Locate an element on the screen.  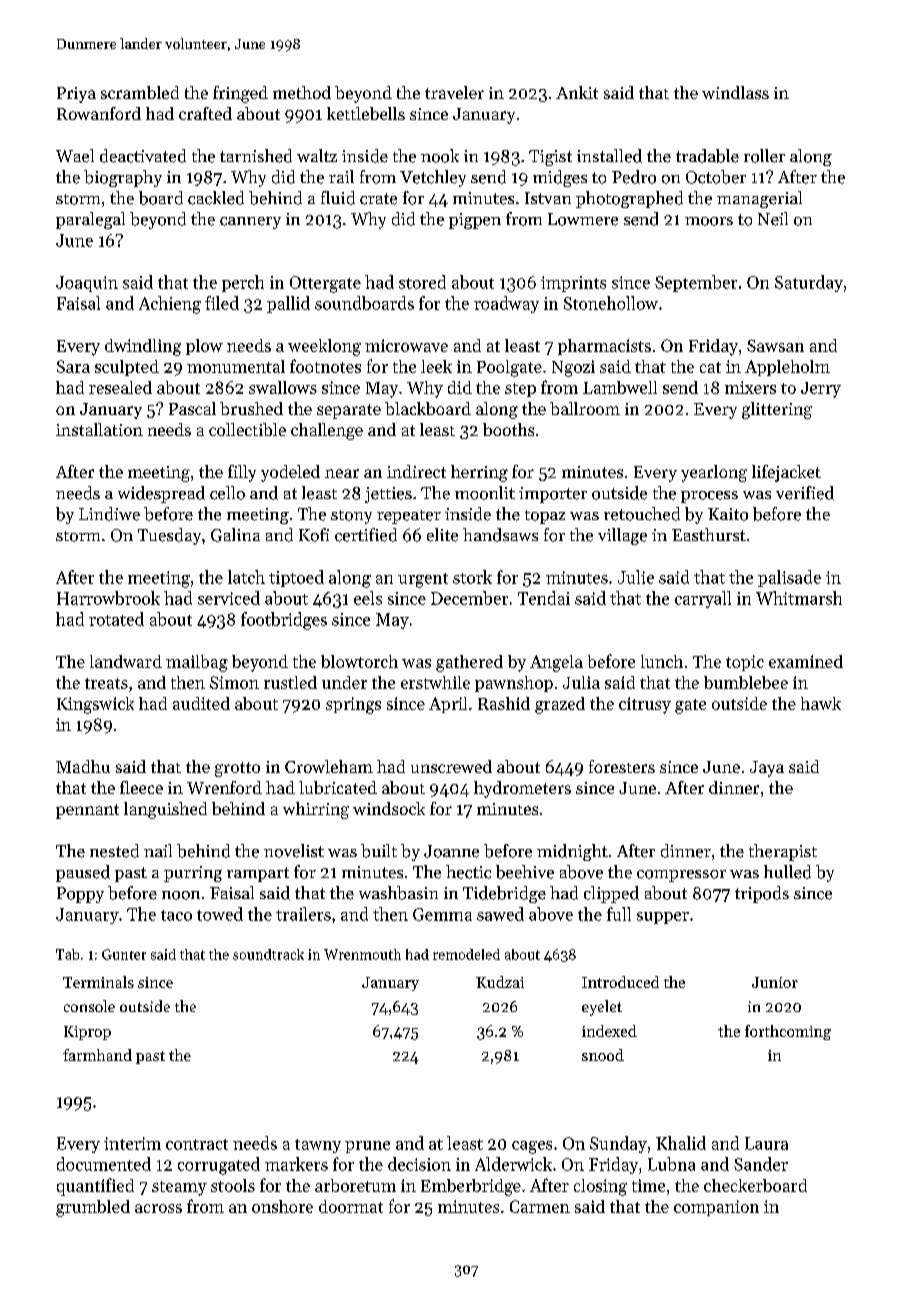
grazed is located at coordinates (560, 705).
